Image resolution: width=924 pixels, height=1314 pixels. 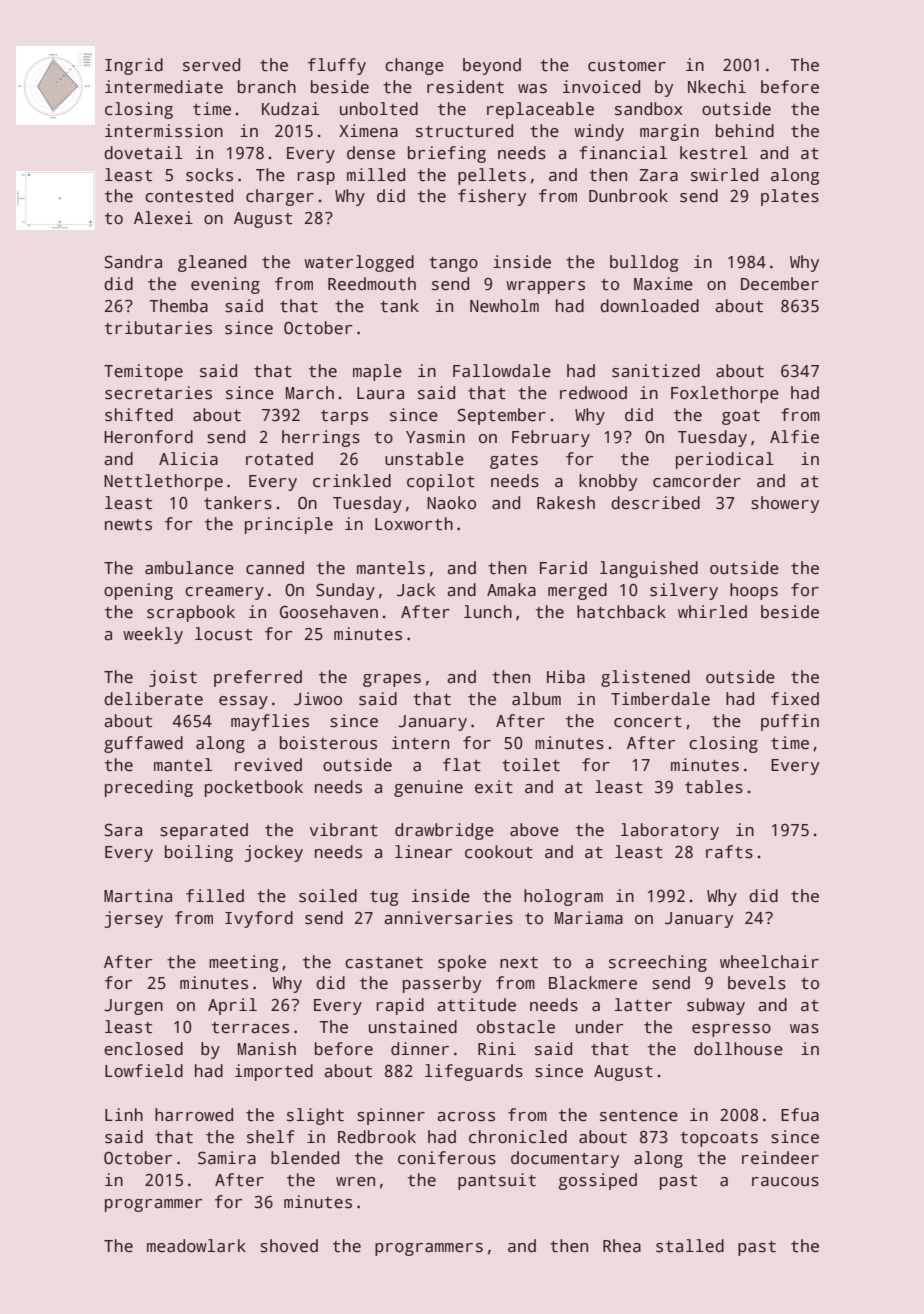 I want to click on Samira, so click(x=227, y=1158).
